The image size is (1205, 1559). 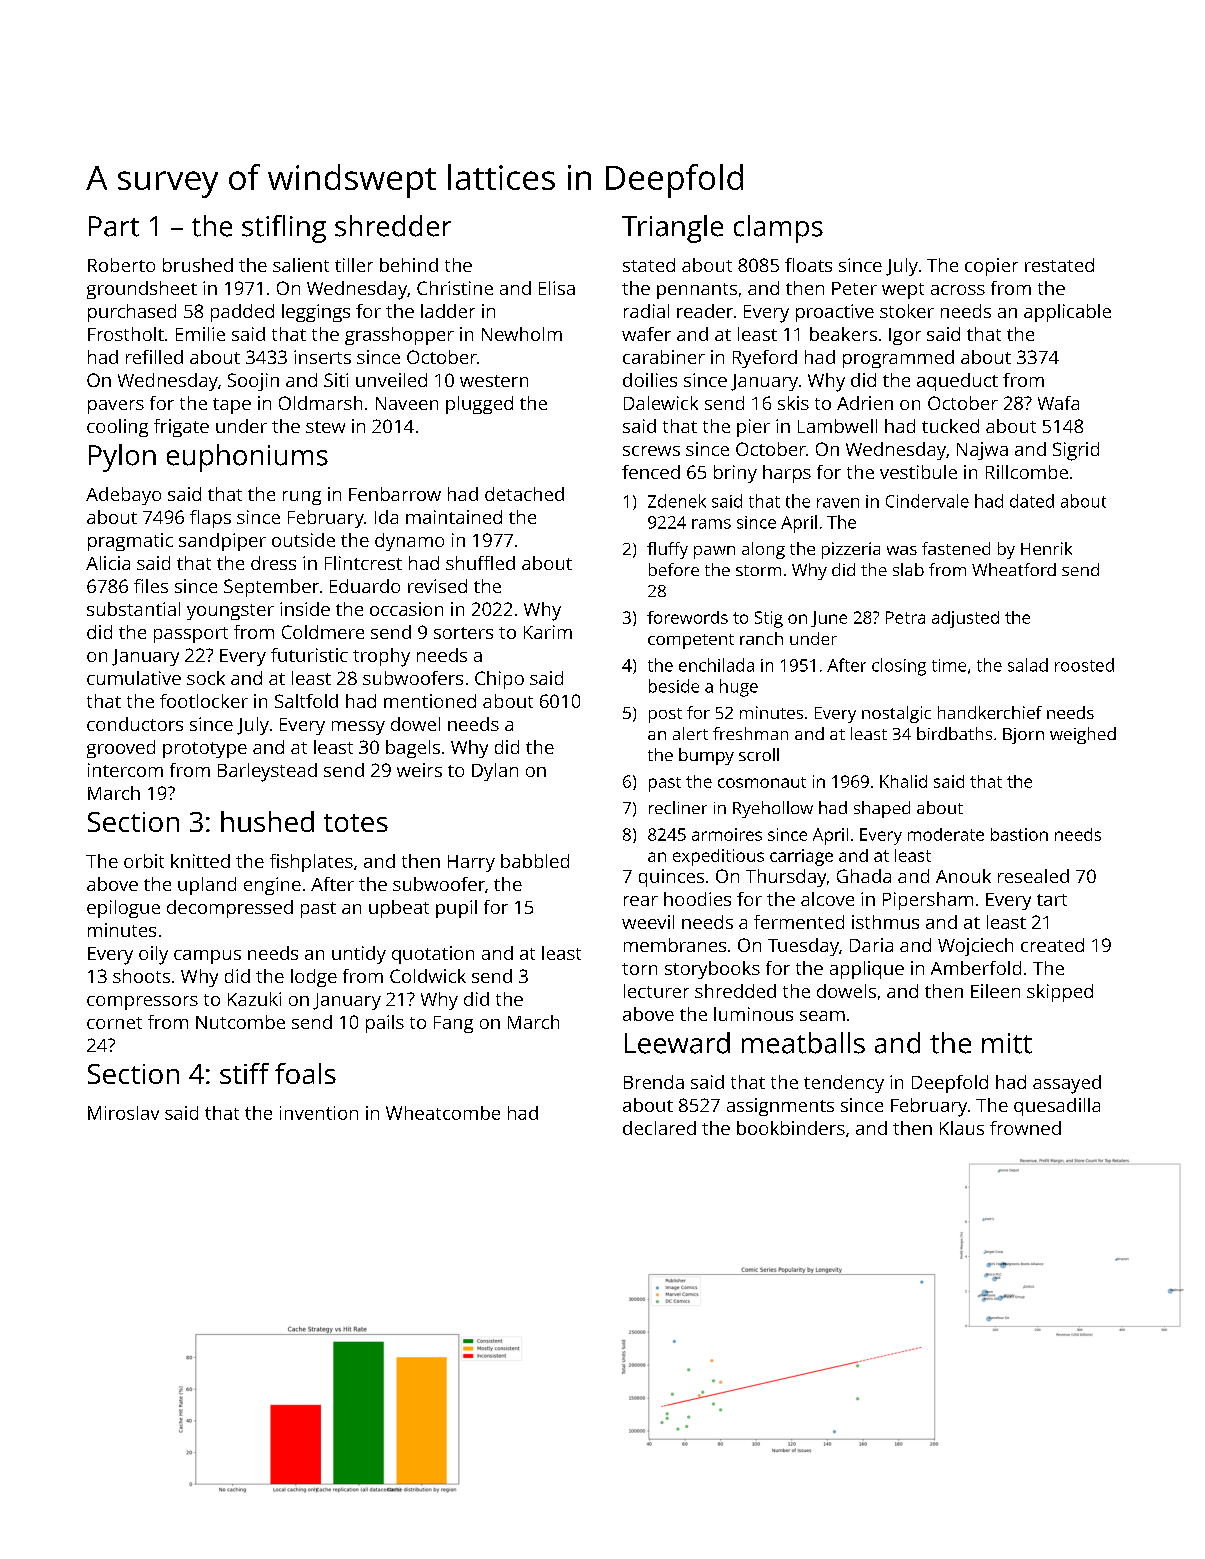 I want to click on forewords, so click(x=687, y=617).
